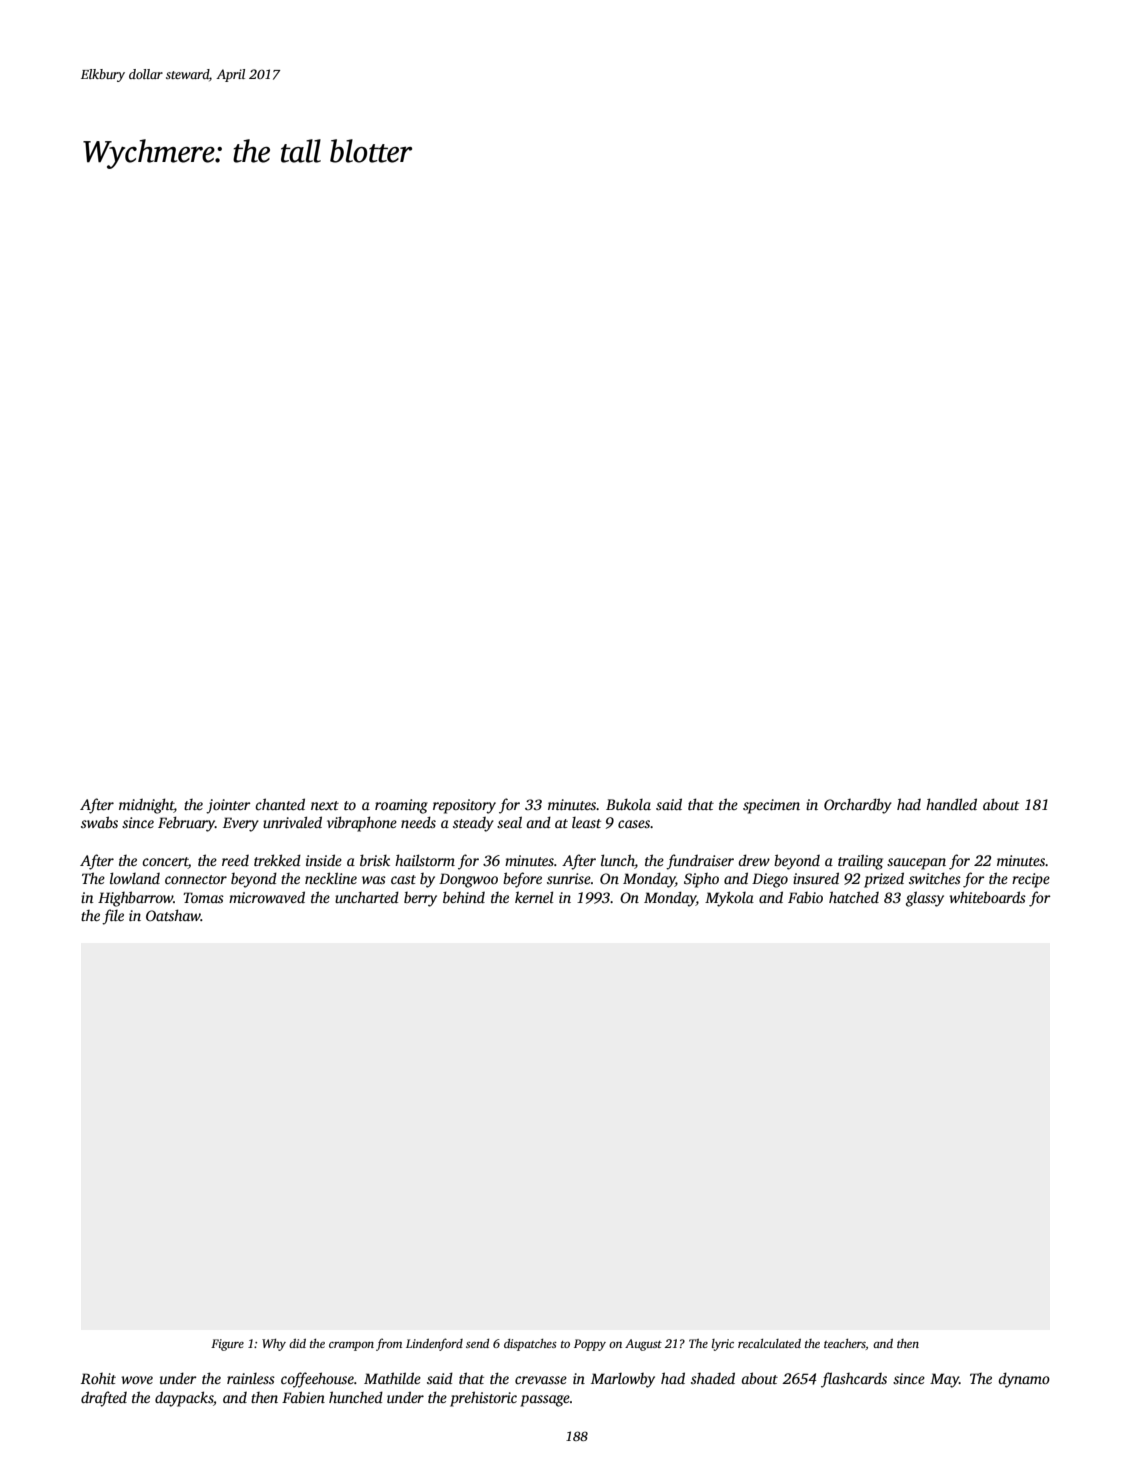 The width and height of the screenshot is (1131, 1464). What do you see at coordinates (845, 1343) in the screenshot?
I see `teachers` at bounding box center [845, 1343].
